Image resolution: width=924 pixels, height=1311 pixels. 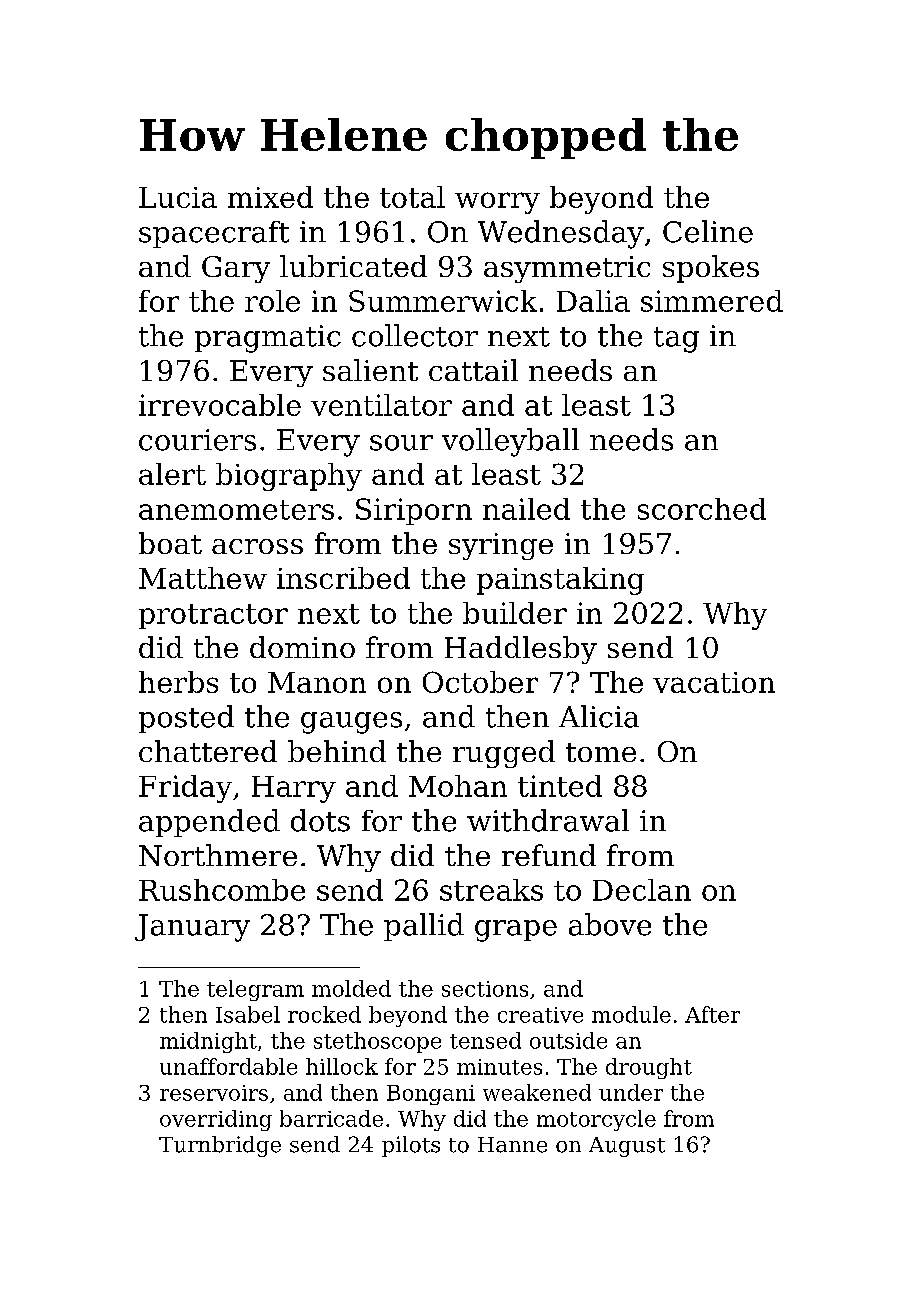 I want to click on total, so click(x=412, y=197).
